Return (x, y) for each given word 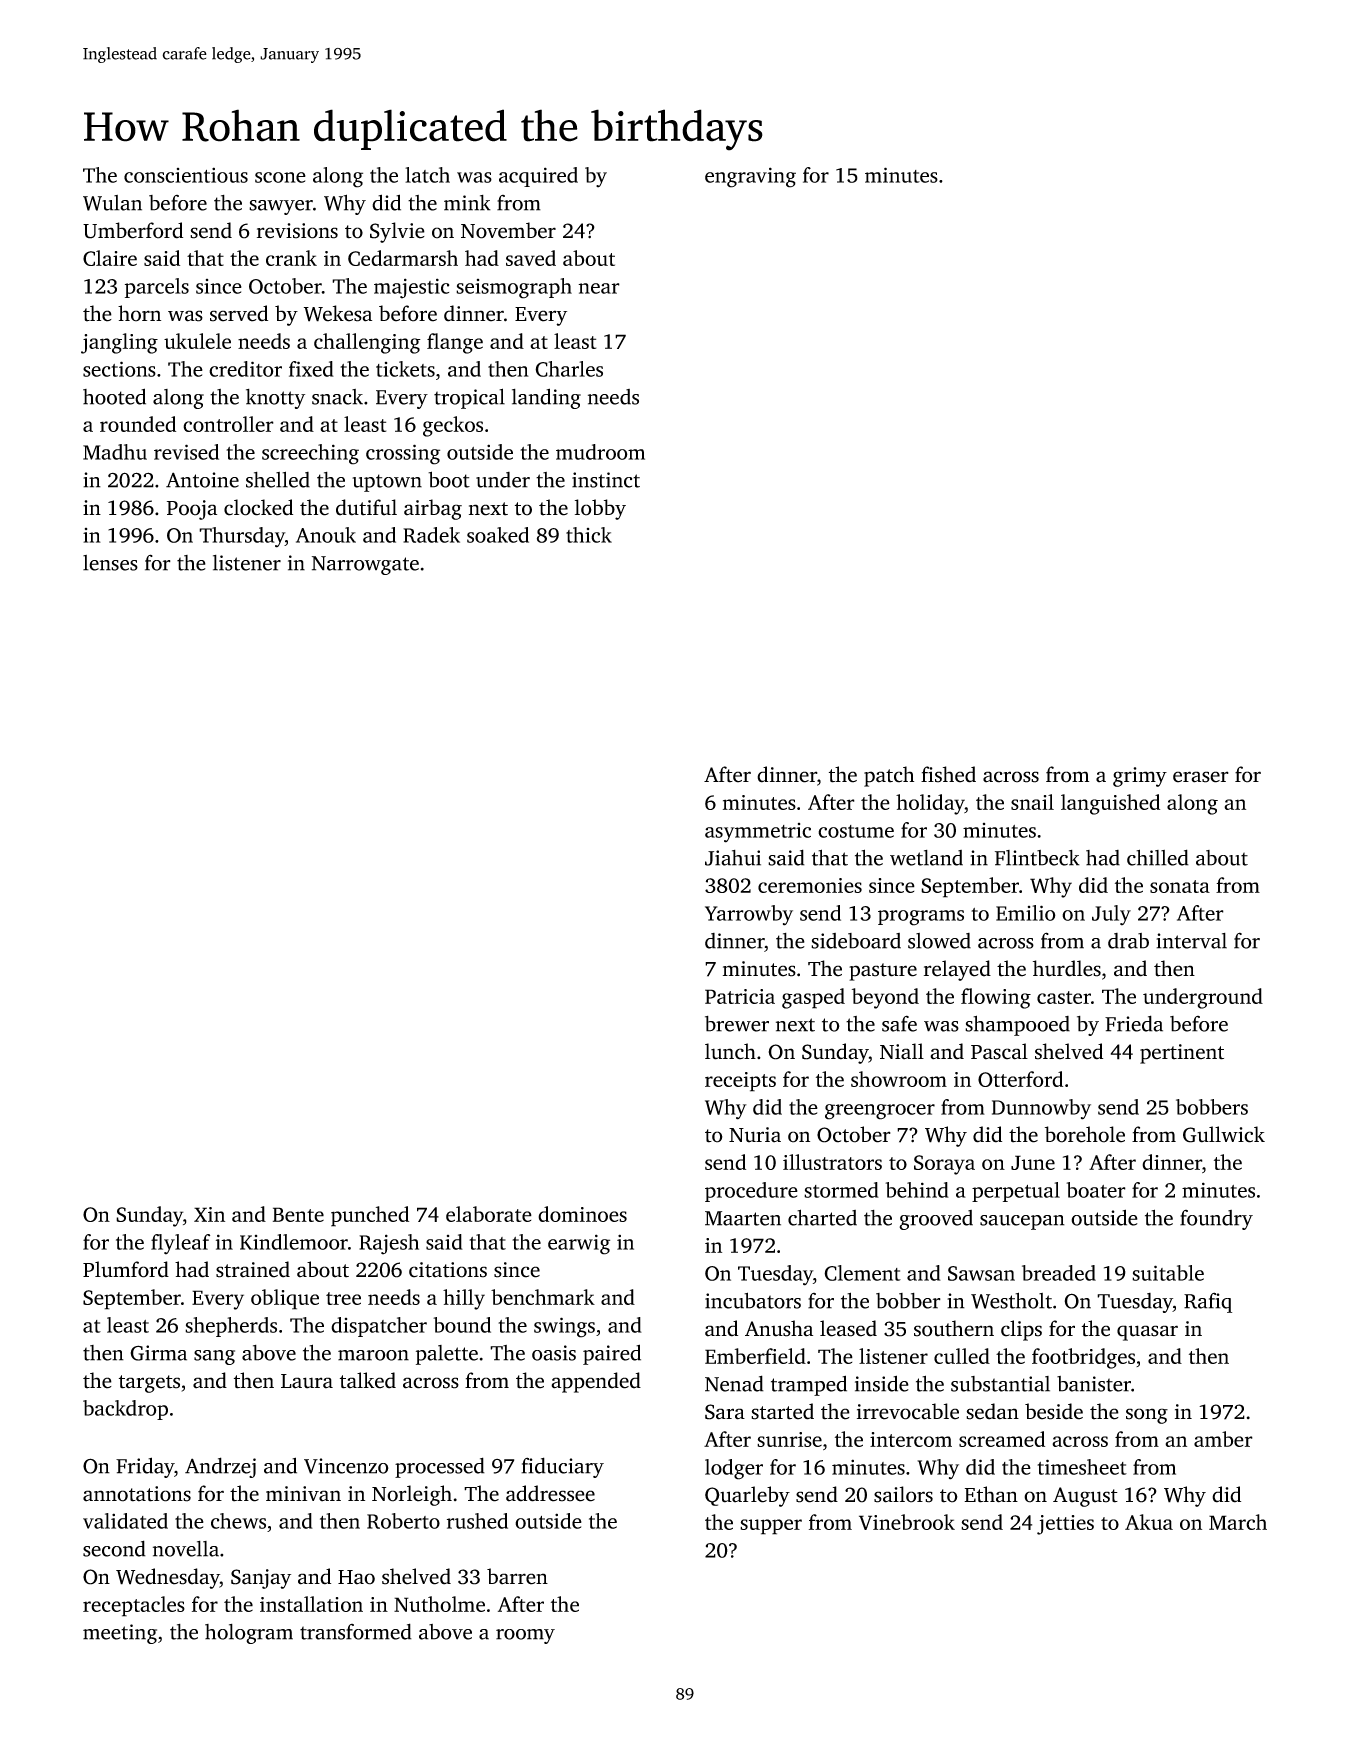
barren (517, 1576)
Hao (356, 1577)
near (599, 288)
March (1238, 1522)
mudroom (600, 452)
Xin (209, 1214)
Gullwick (1224, 1134)
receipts (740, 1082)
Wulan (112, 203)
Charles (569, 369)
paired (612, 1354)
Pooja (192, 510)
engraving (750, 177)
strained (253, 1269)
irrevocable (908, 1411)
